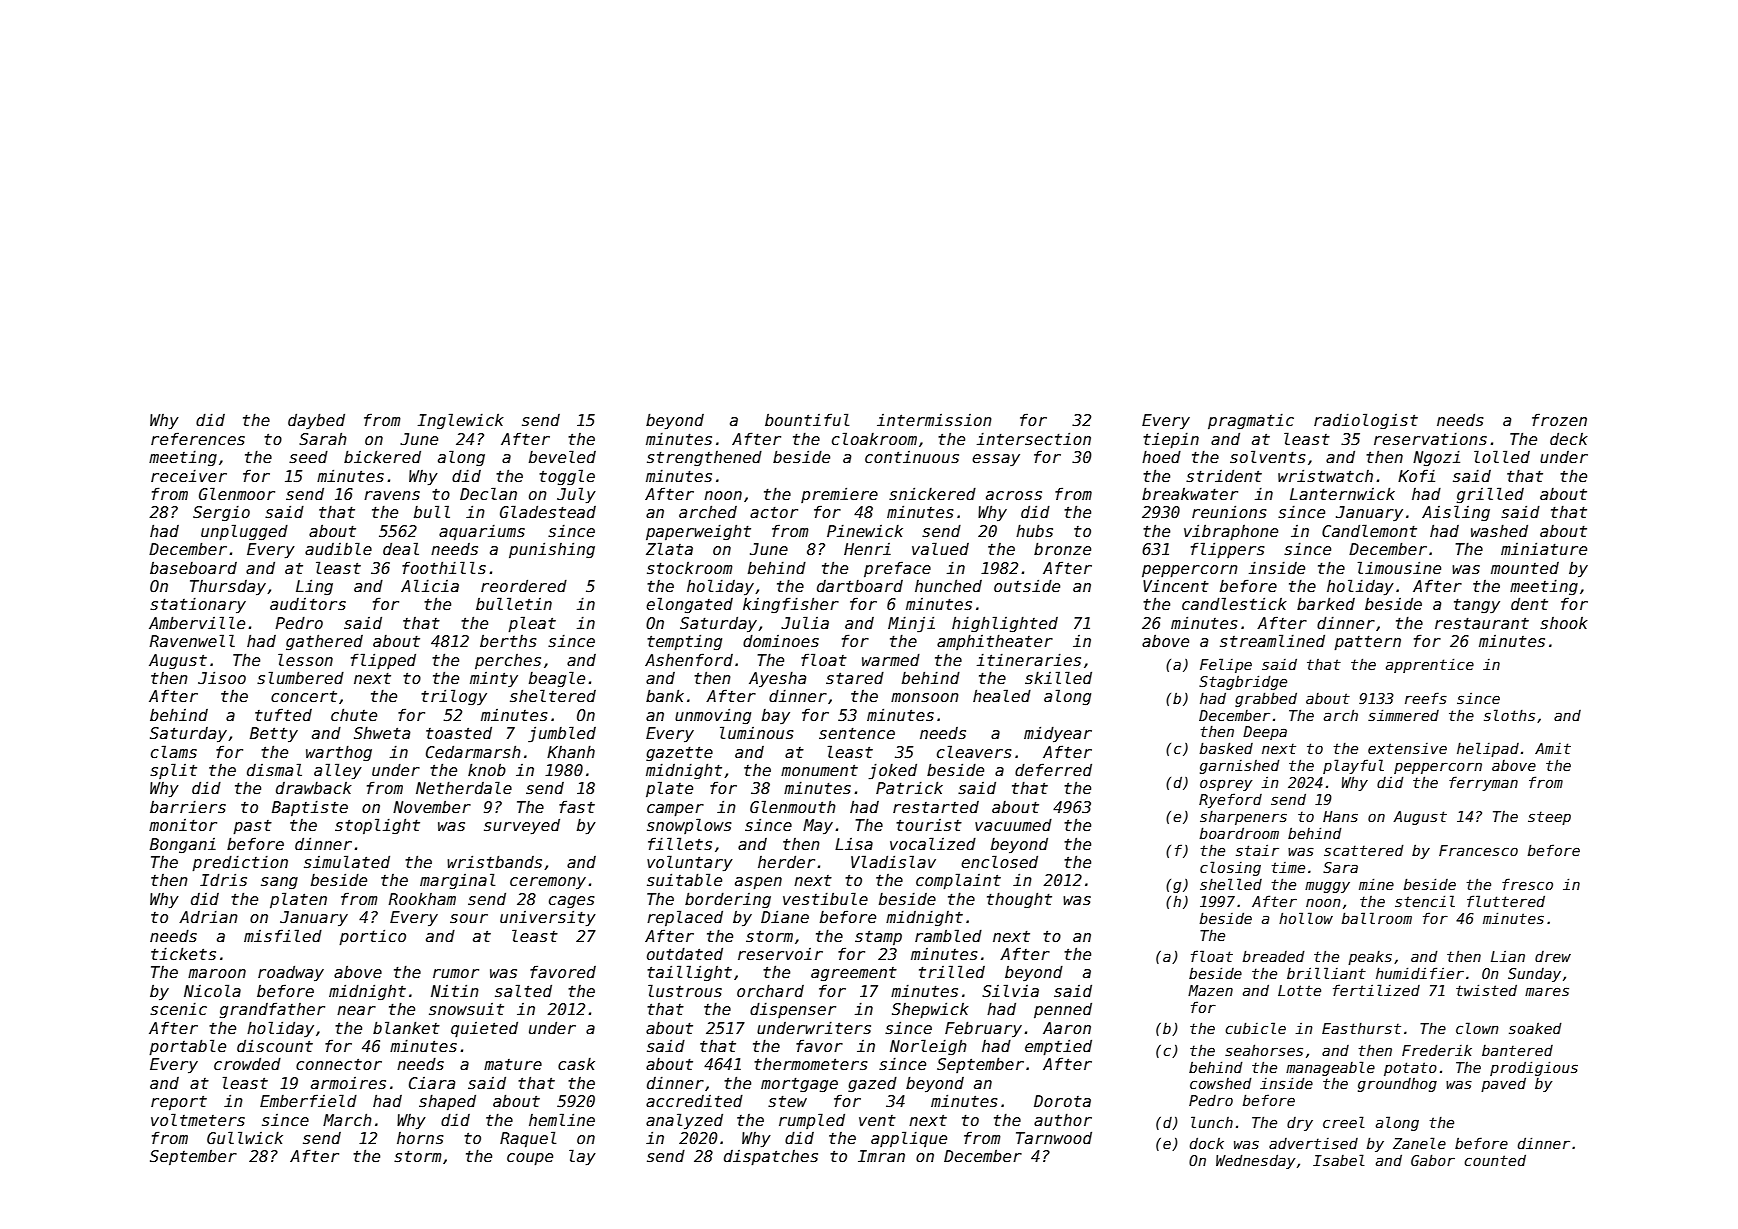 The height and width of the screenshot is (1229, 1738). What do you see at coordinates (245, 1137) in the screenshot?
I see `Gullwick` at bounding box center [245, 1137].
